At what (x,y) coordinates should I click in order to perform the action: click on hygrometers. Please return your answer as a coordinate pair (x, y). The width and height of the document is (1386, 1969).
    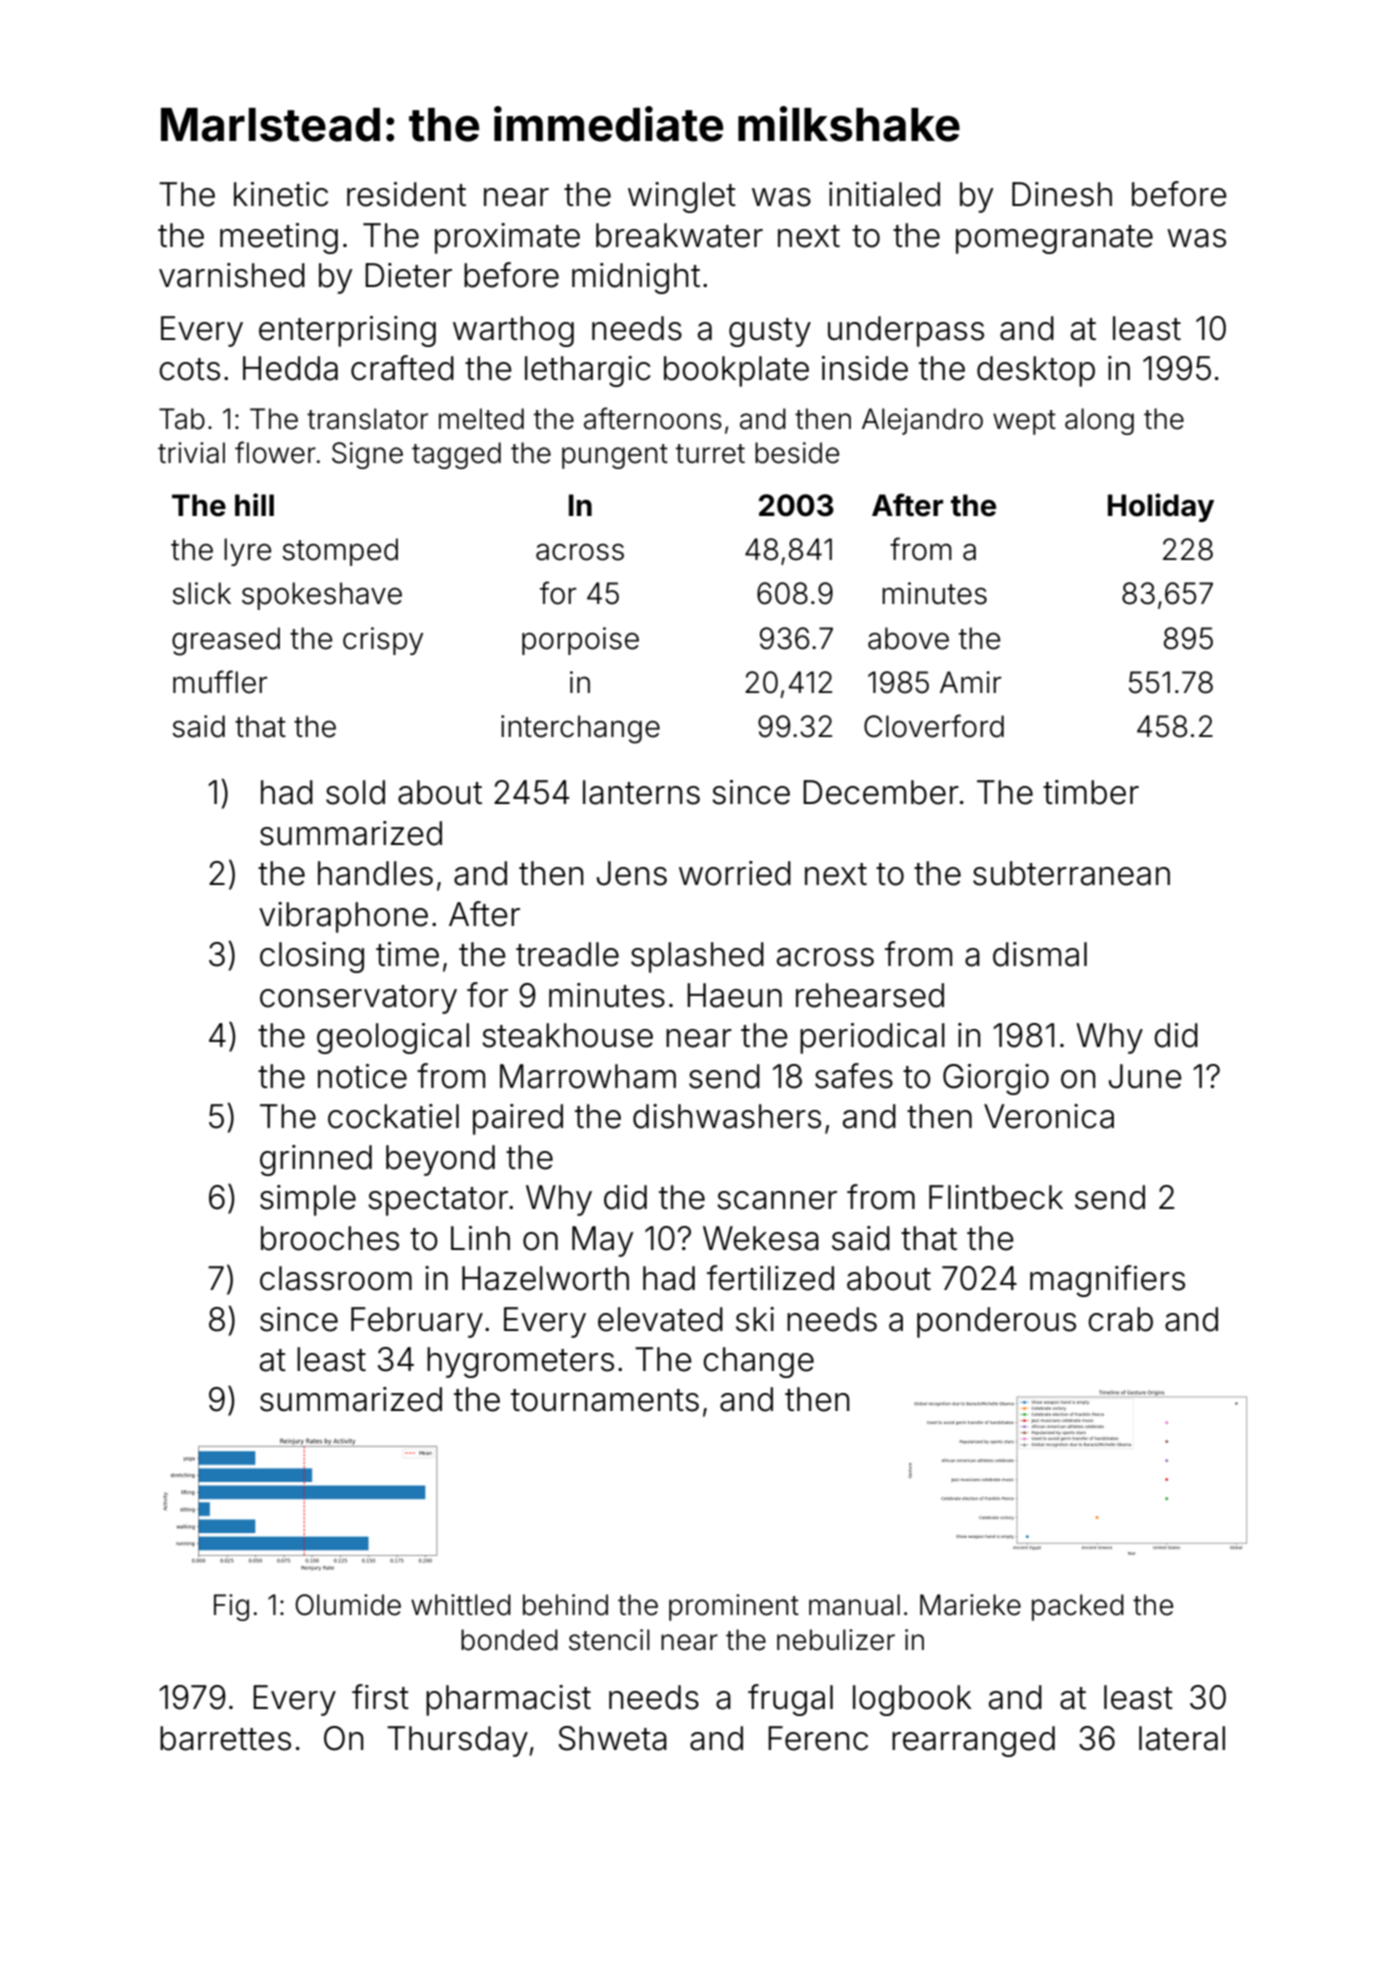
    Looking at the image, I should click on (520, 1362).
